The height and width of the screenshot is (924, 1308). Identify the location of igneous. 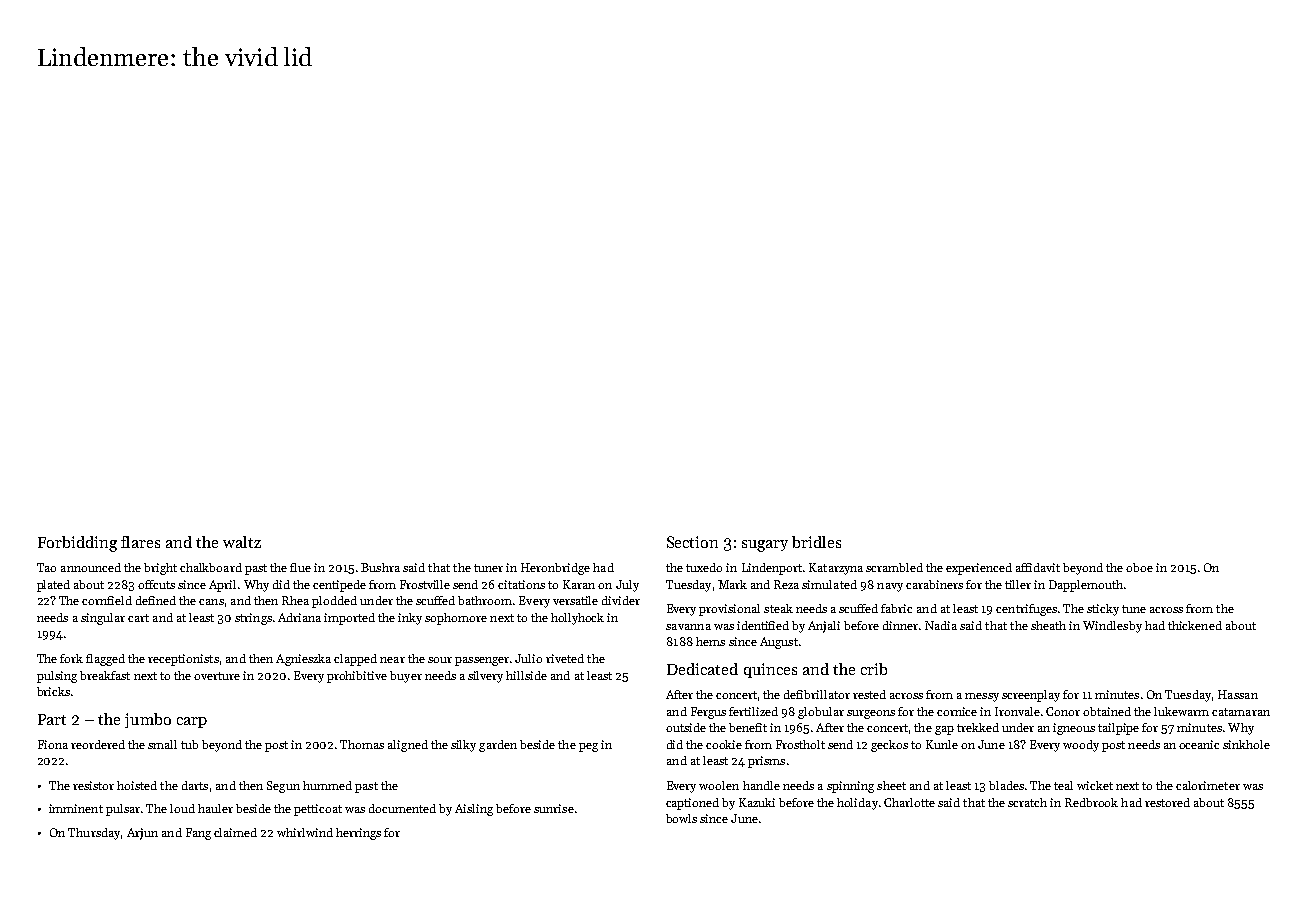
(1074, 729).
